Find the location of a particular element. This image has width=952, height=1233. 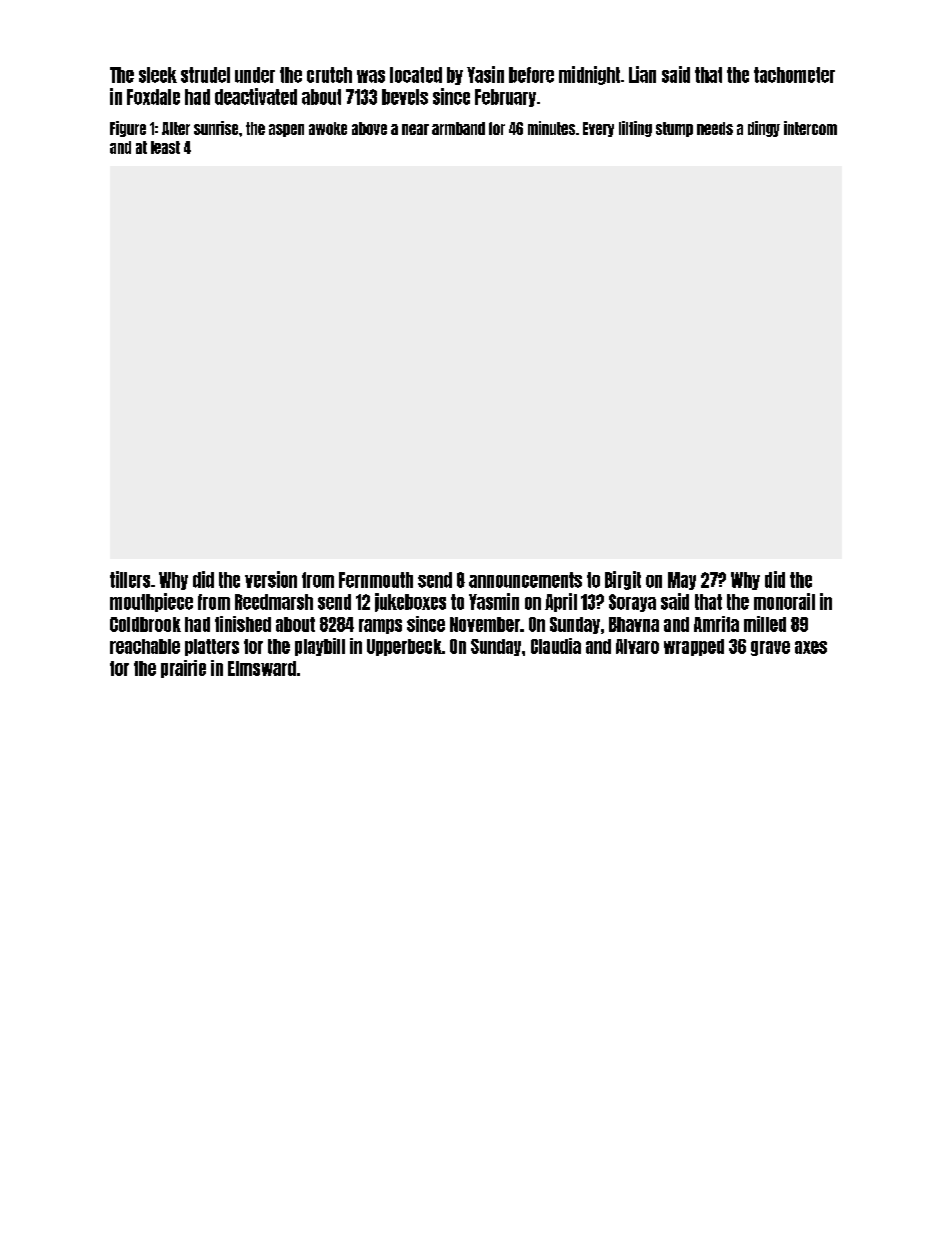

Lian is located at coordinates (642, 74).
